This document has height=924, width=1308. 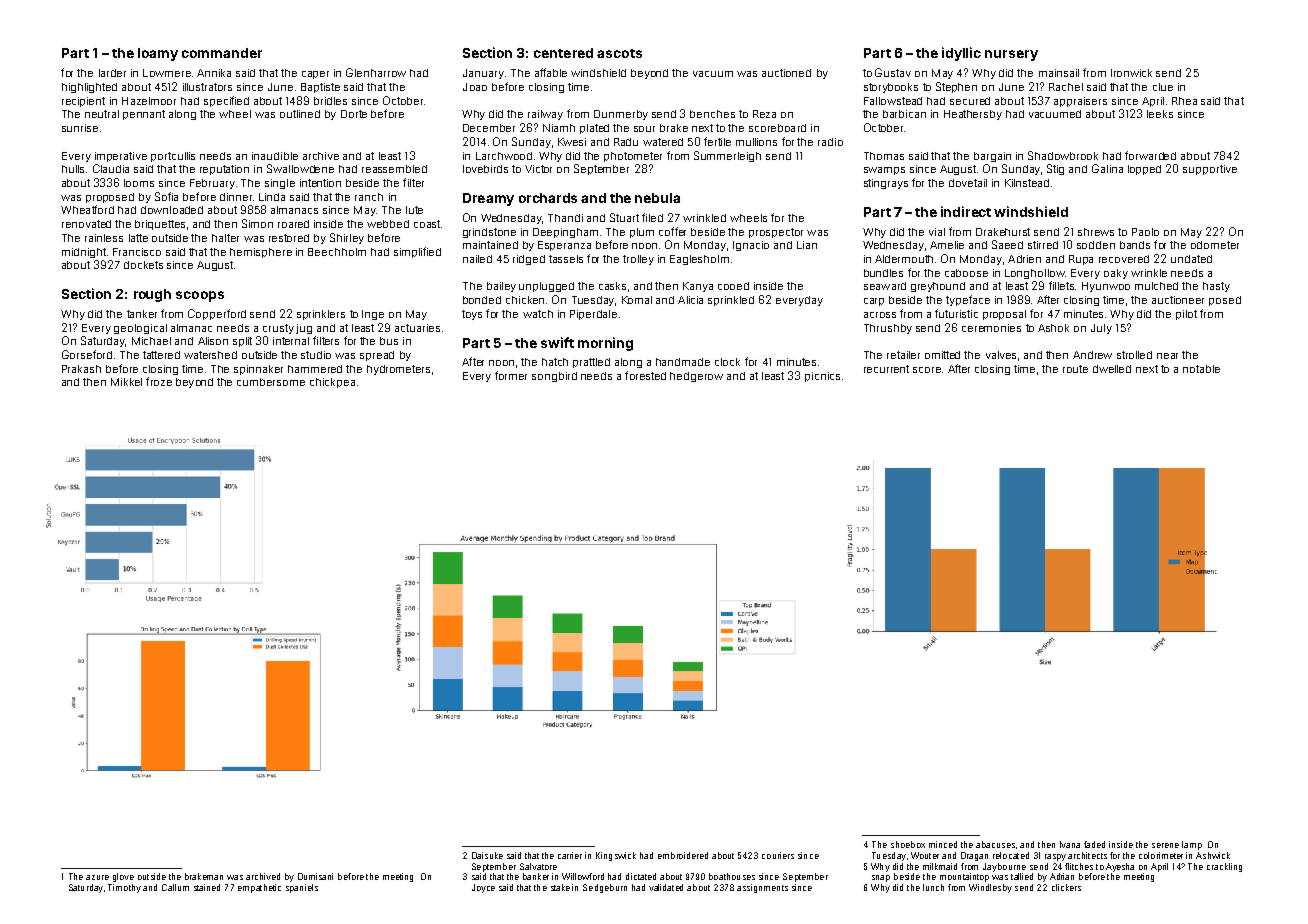 What do you see at coordinates (1053, 328) in the document?
I see `Ashok` at bounding box center [1053, 328].
